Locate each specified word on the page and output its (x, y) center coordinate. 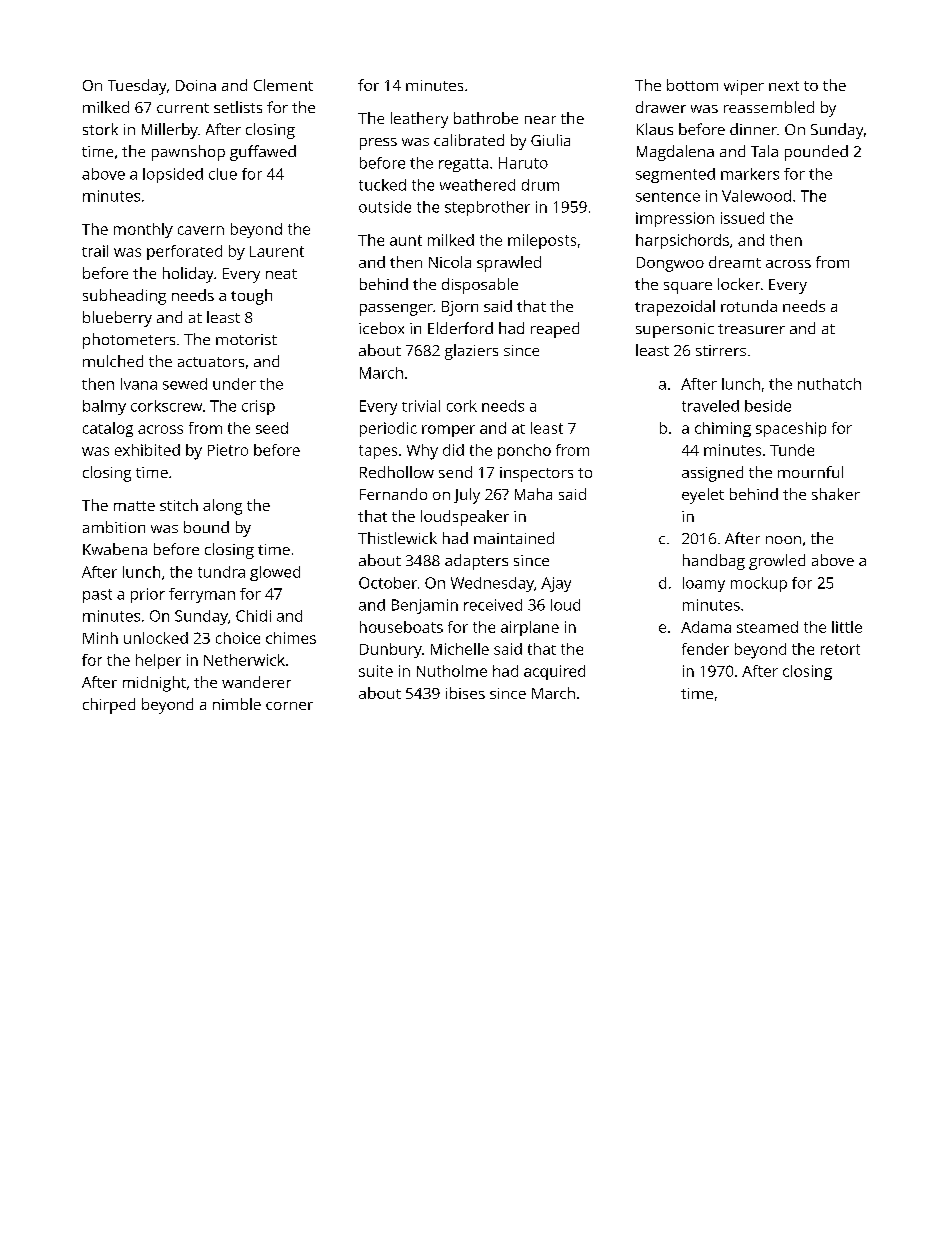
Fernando (393, 494)
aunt (406, 240)
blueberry (117, 319)
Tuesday (137, 87)
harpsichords (682, 241)
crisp (258, 407)
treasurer (751, 329)
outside (385, 207)
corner (289, 706)
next (784, 86)
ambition (114, 527)
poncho (524, 451)
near (540, 120)
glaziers (471, 352)
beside (768, 406)
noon (783, 540)
